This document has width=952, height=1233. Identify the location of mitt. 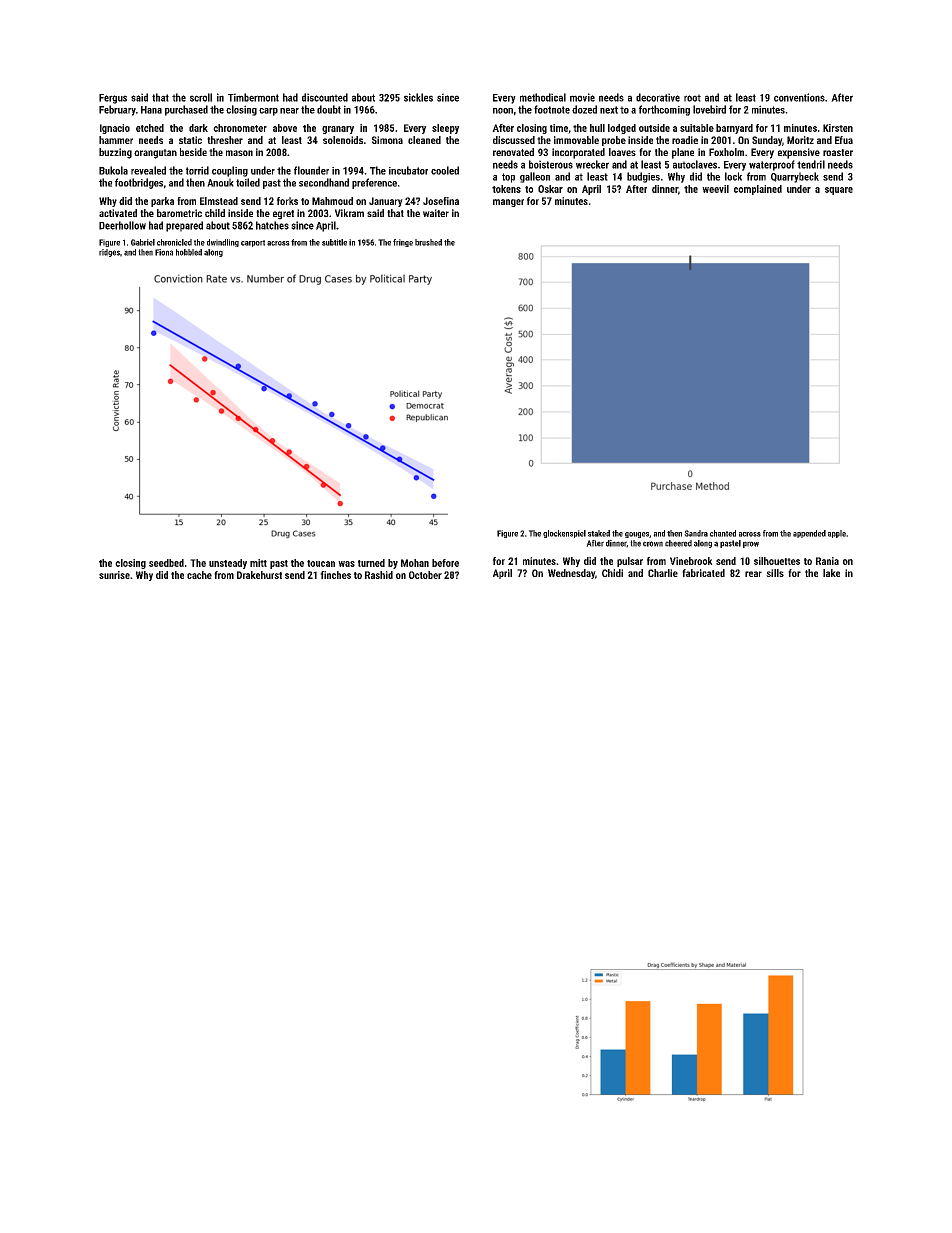
(258, 563).
